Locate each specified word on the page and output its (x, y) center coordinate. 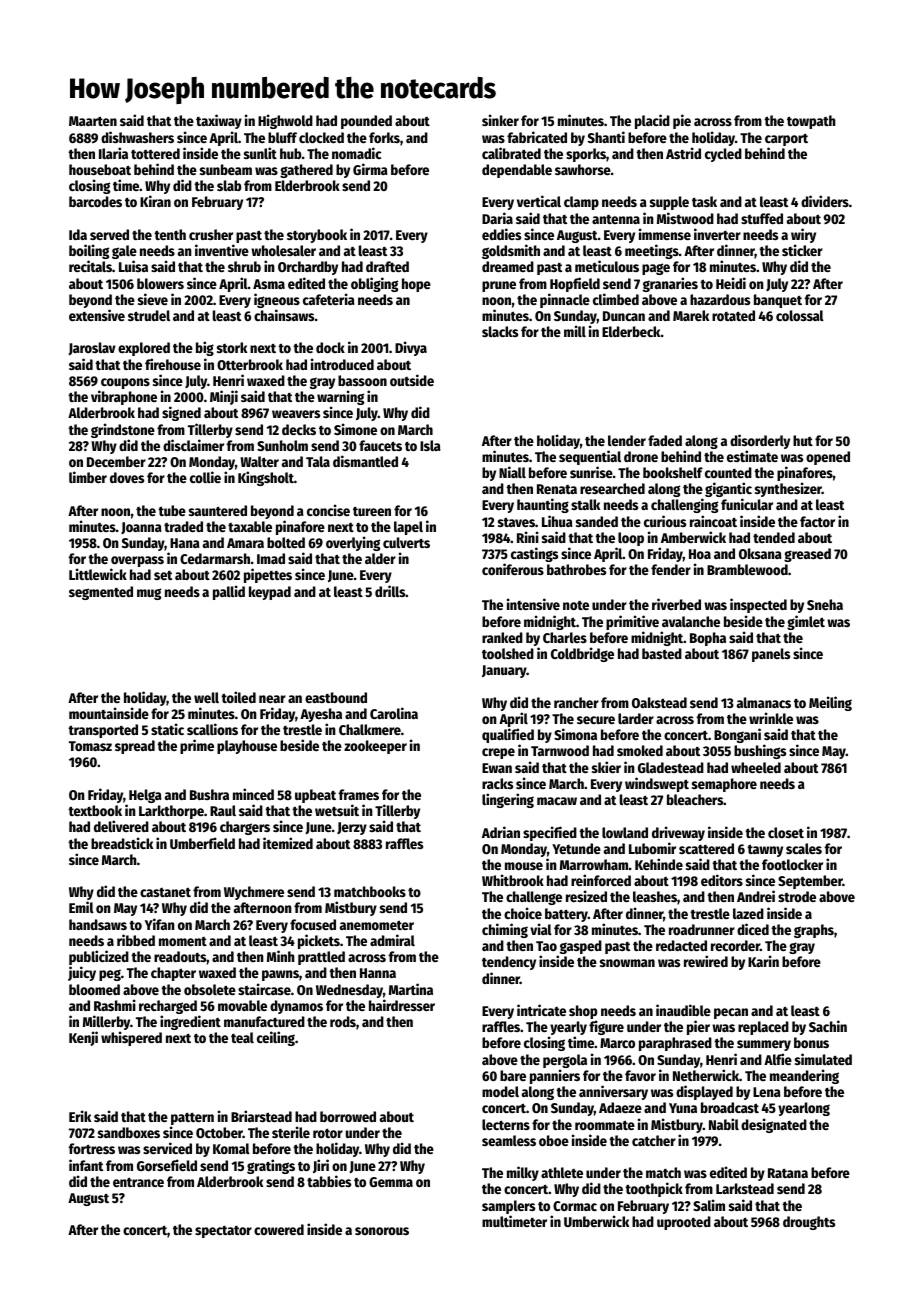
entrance (138, 1182)
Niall (512, 472)
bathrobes (576, 569)
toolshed (508, 653)
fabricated (537, 137)
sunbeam (226, 169)
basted (662, 653)
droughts (809, 1223)
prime (197, 746)
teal (242, 1037)
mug (149, 594)
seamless (509, 1140)
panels (771, 655)
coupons (125, 383)
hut (803, 440)
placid (652, 121)
